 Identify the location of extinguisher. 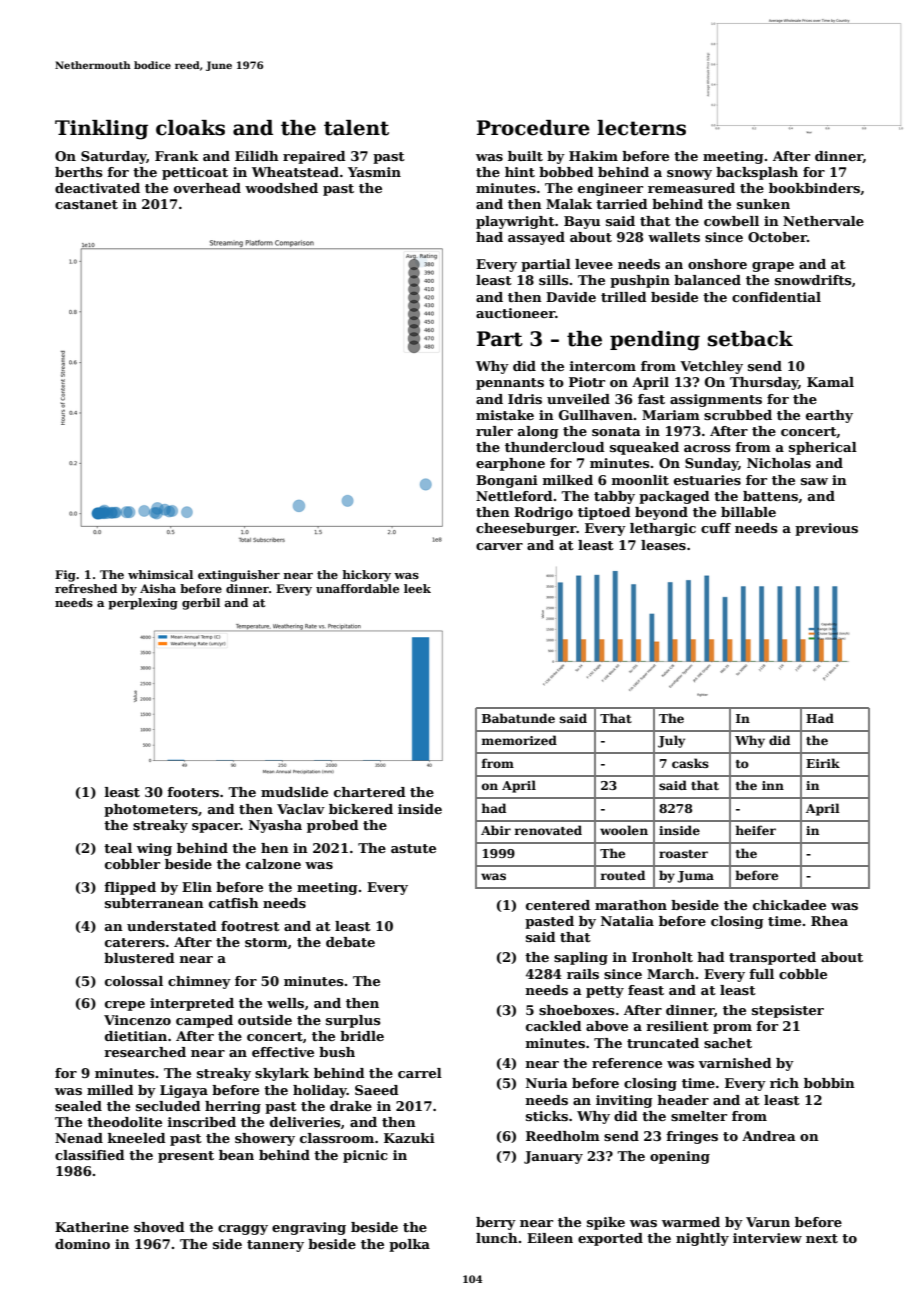
(239, 576).
